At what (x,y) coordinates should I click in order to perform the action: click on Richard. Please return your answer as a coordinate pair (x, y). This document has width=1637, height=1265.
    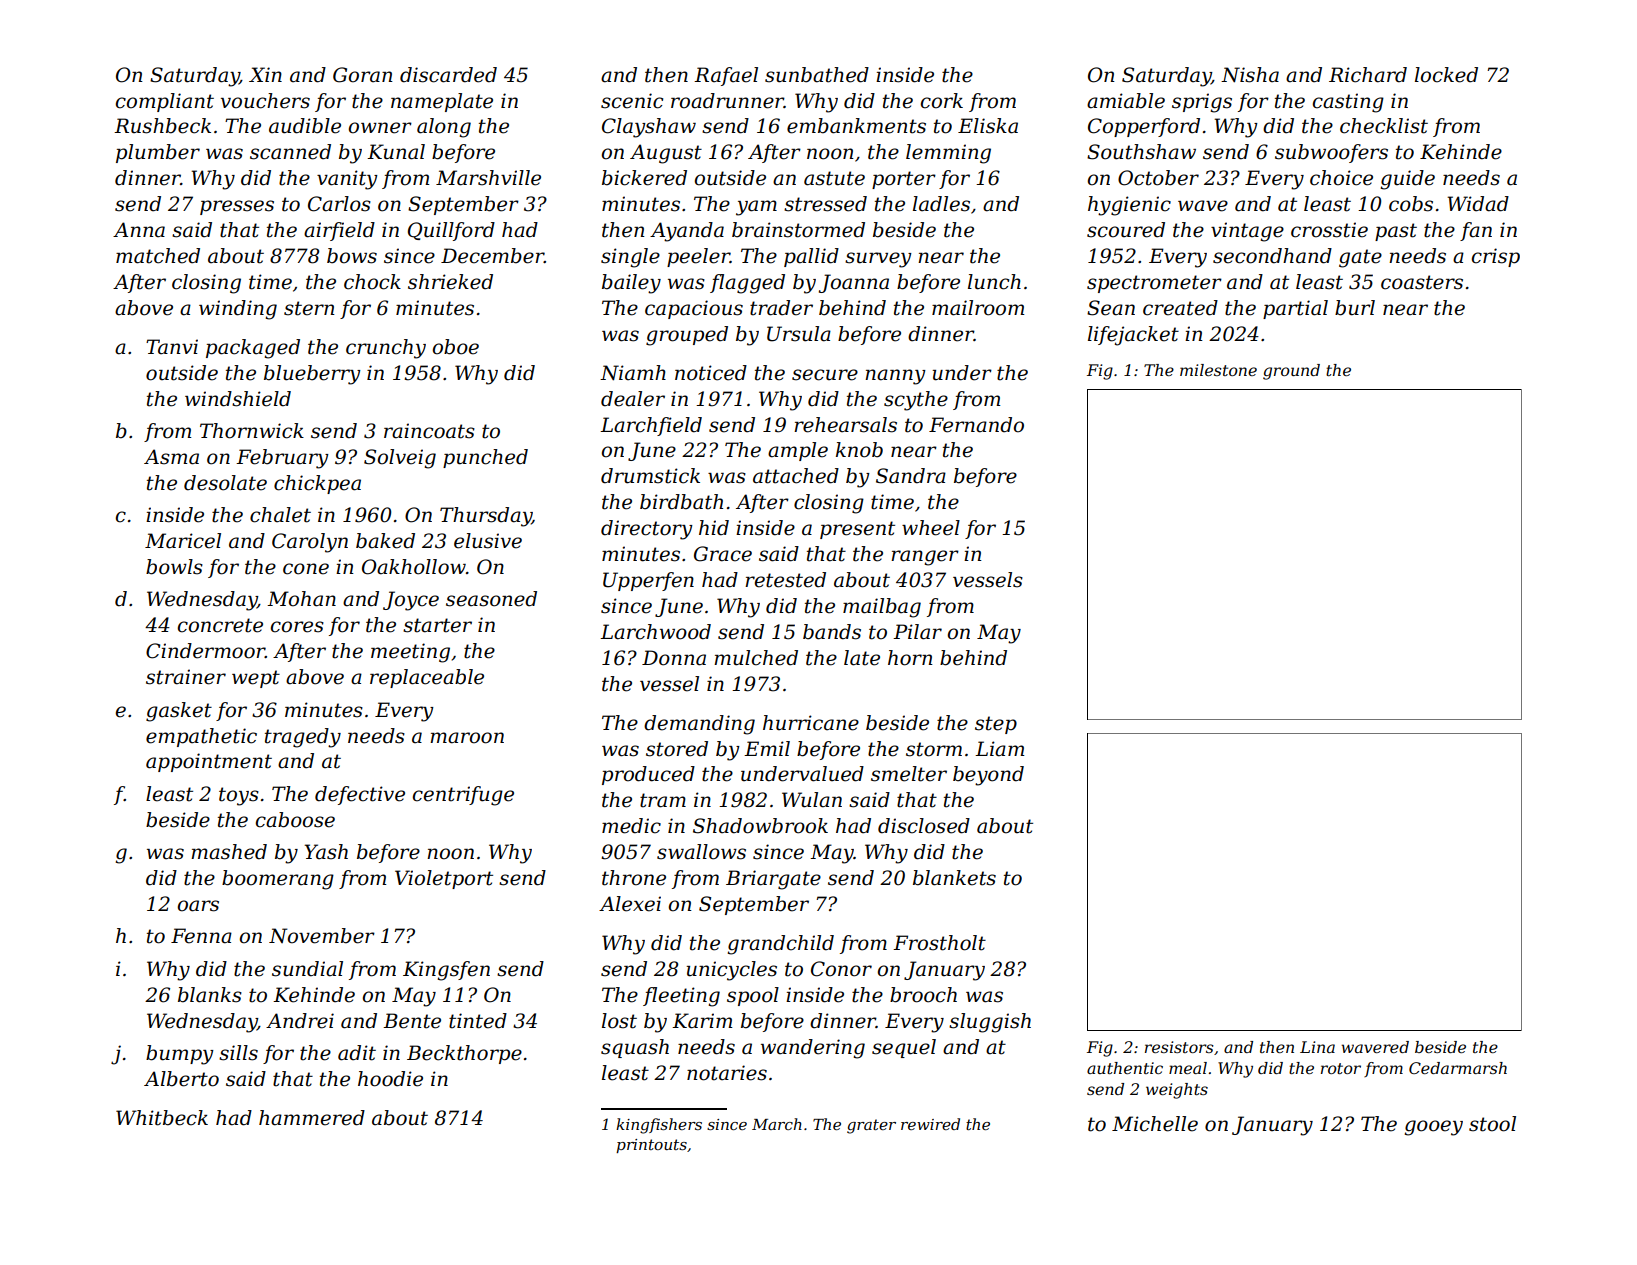
    Looking at the image, I should click on (1368, 75).
